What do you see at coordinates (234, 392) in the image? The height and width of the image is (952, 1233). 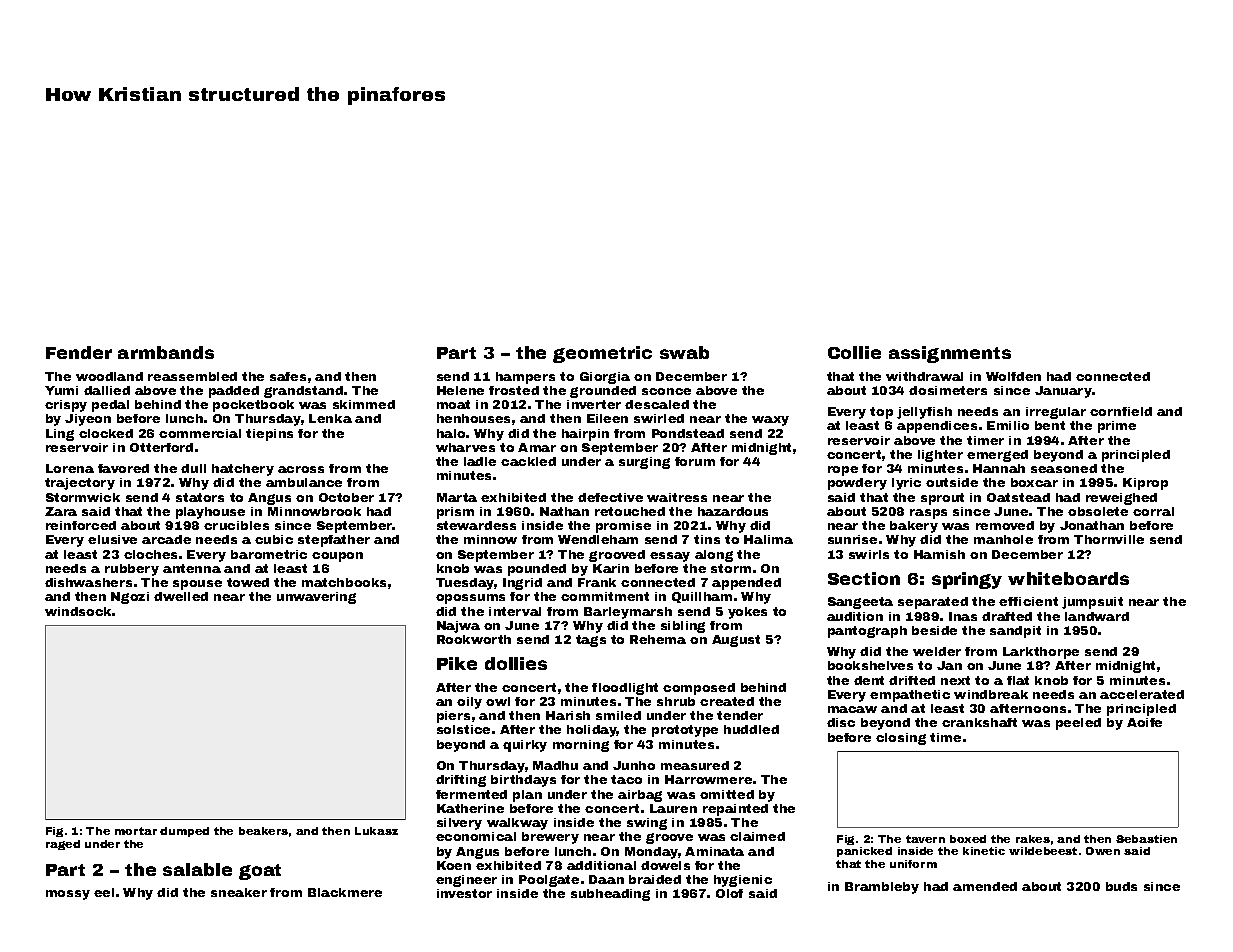 I see `padded` at bounding box center [234, 392].
